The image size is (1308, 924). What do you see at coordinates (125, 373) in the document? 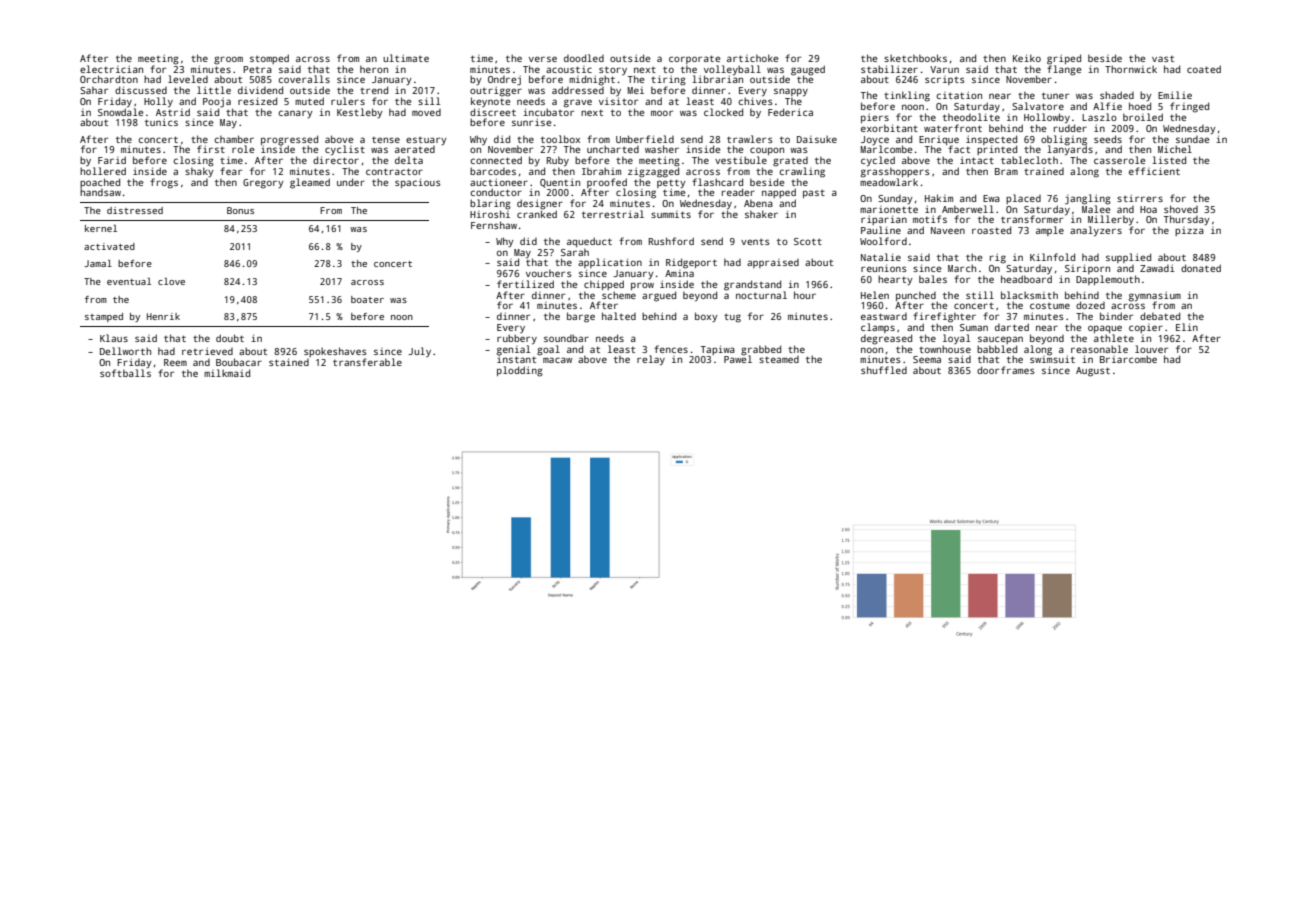
I see `softballs` at bounding box center [125, 373].
